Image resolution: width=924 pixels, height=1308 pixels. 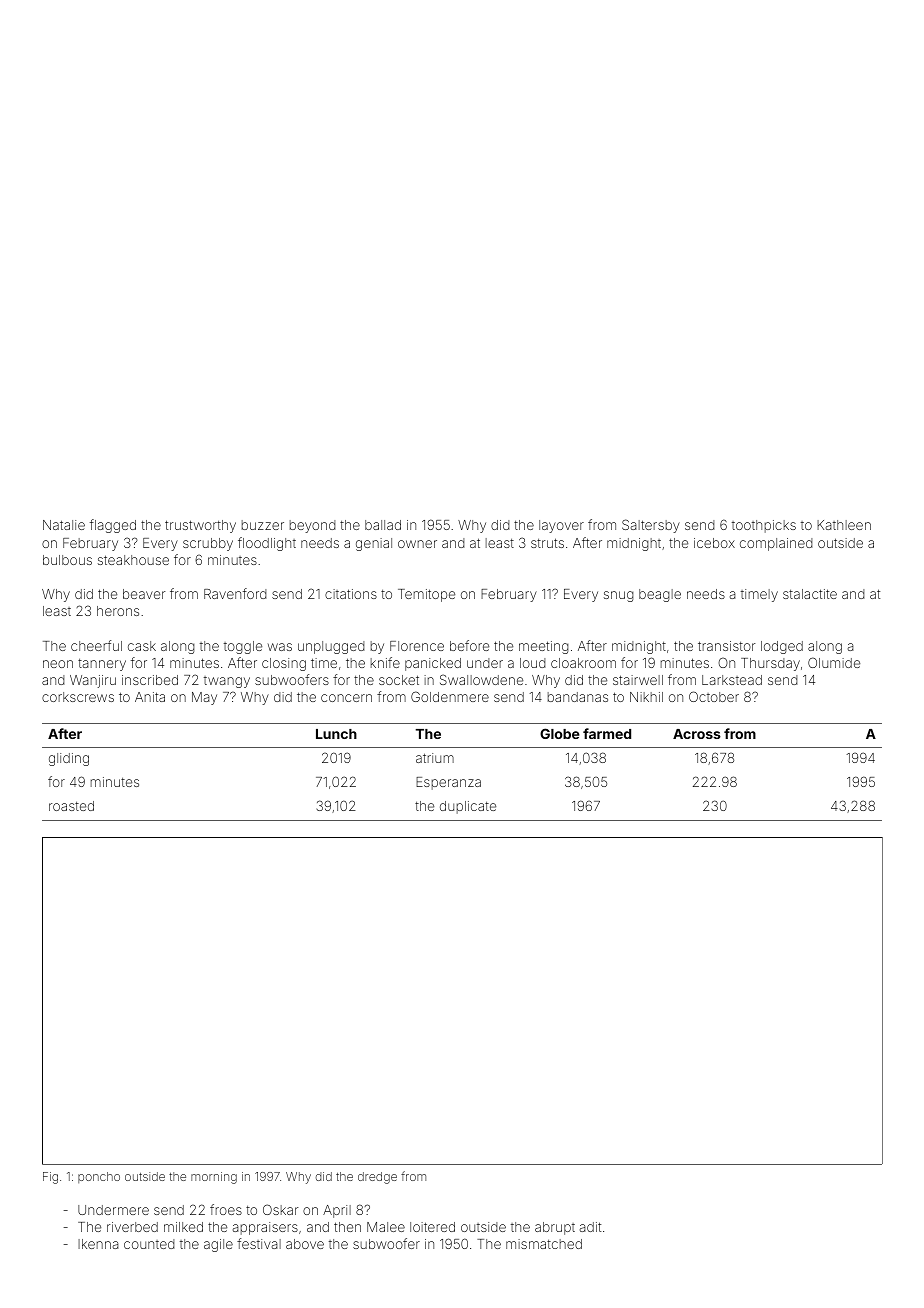 I want to click on dredge, so click(x=377, y=1178).
